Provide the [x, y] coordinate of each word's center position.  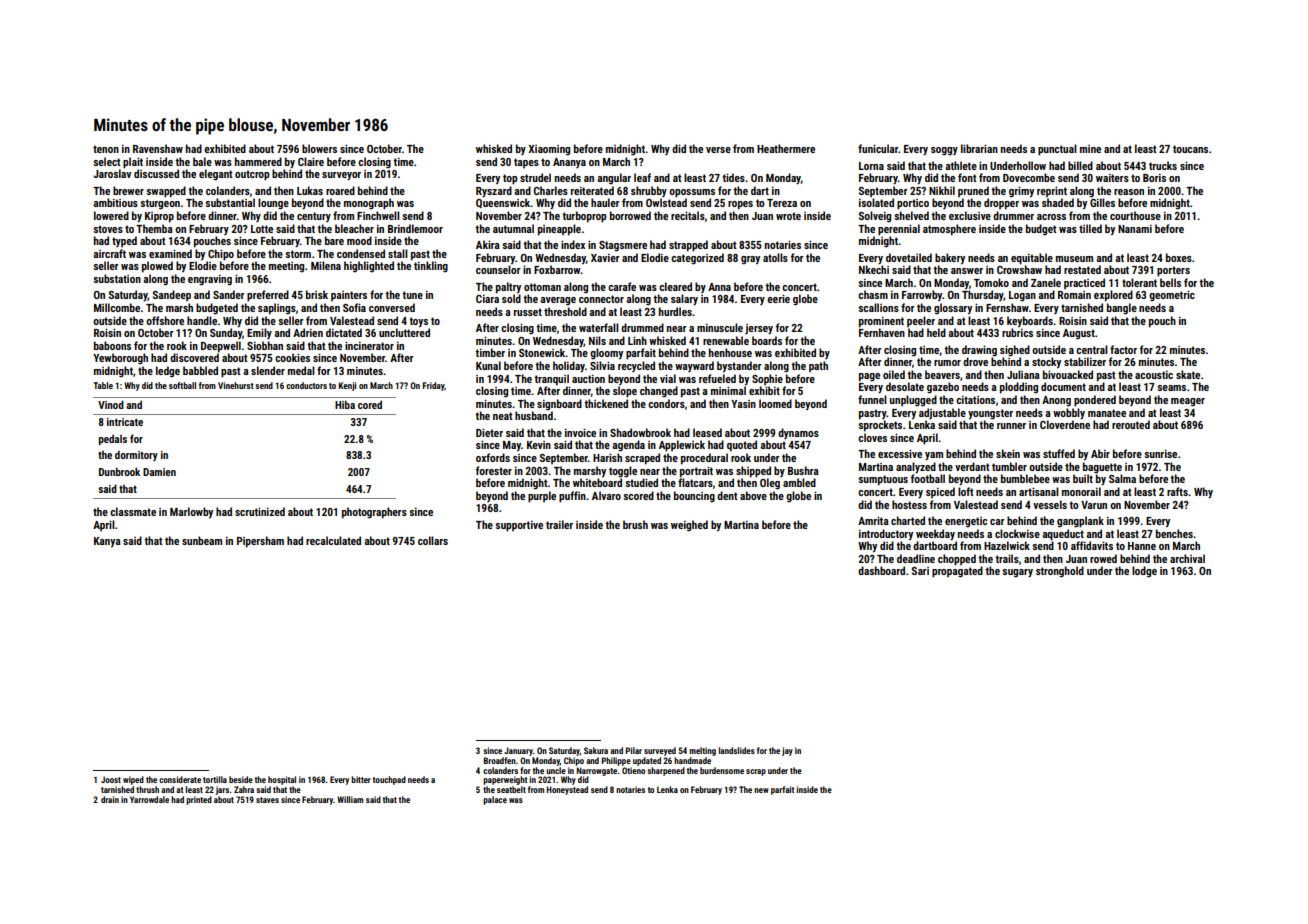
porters [1173, 271]
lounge [273, 204]
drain [110, 799]
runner [1011, 426]
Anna [719, 287]
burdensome [722, 770]
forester [494, 470]
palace [495, 800]
